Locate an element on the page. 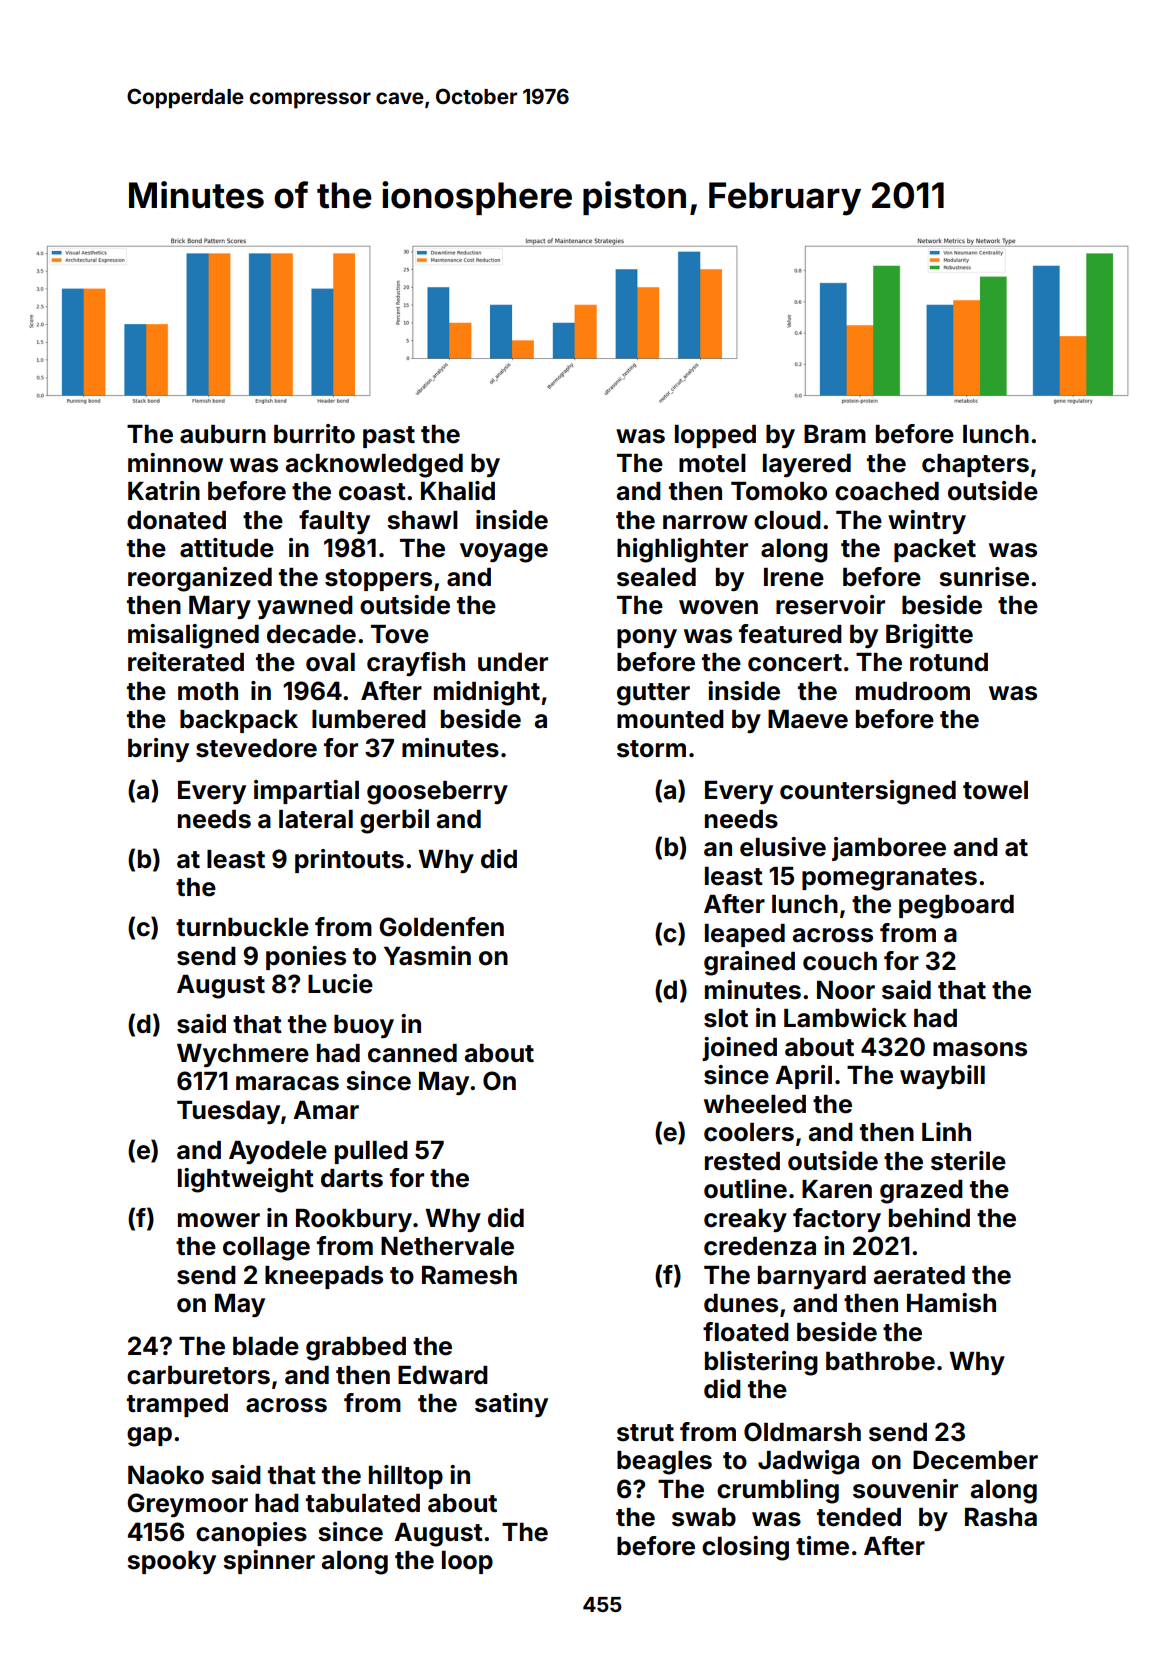 Image resolution: width=1165 pixels, height=1654 pixels. satiny is located at coordinates (511, 1405).
